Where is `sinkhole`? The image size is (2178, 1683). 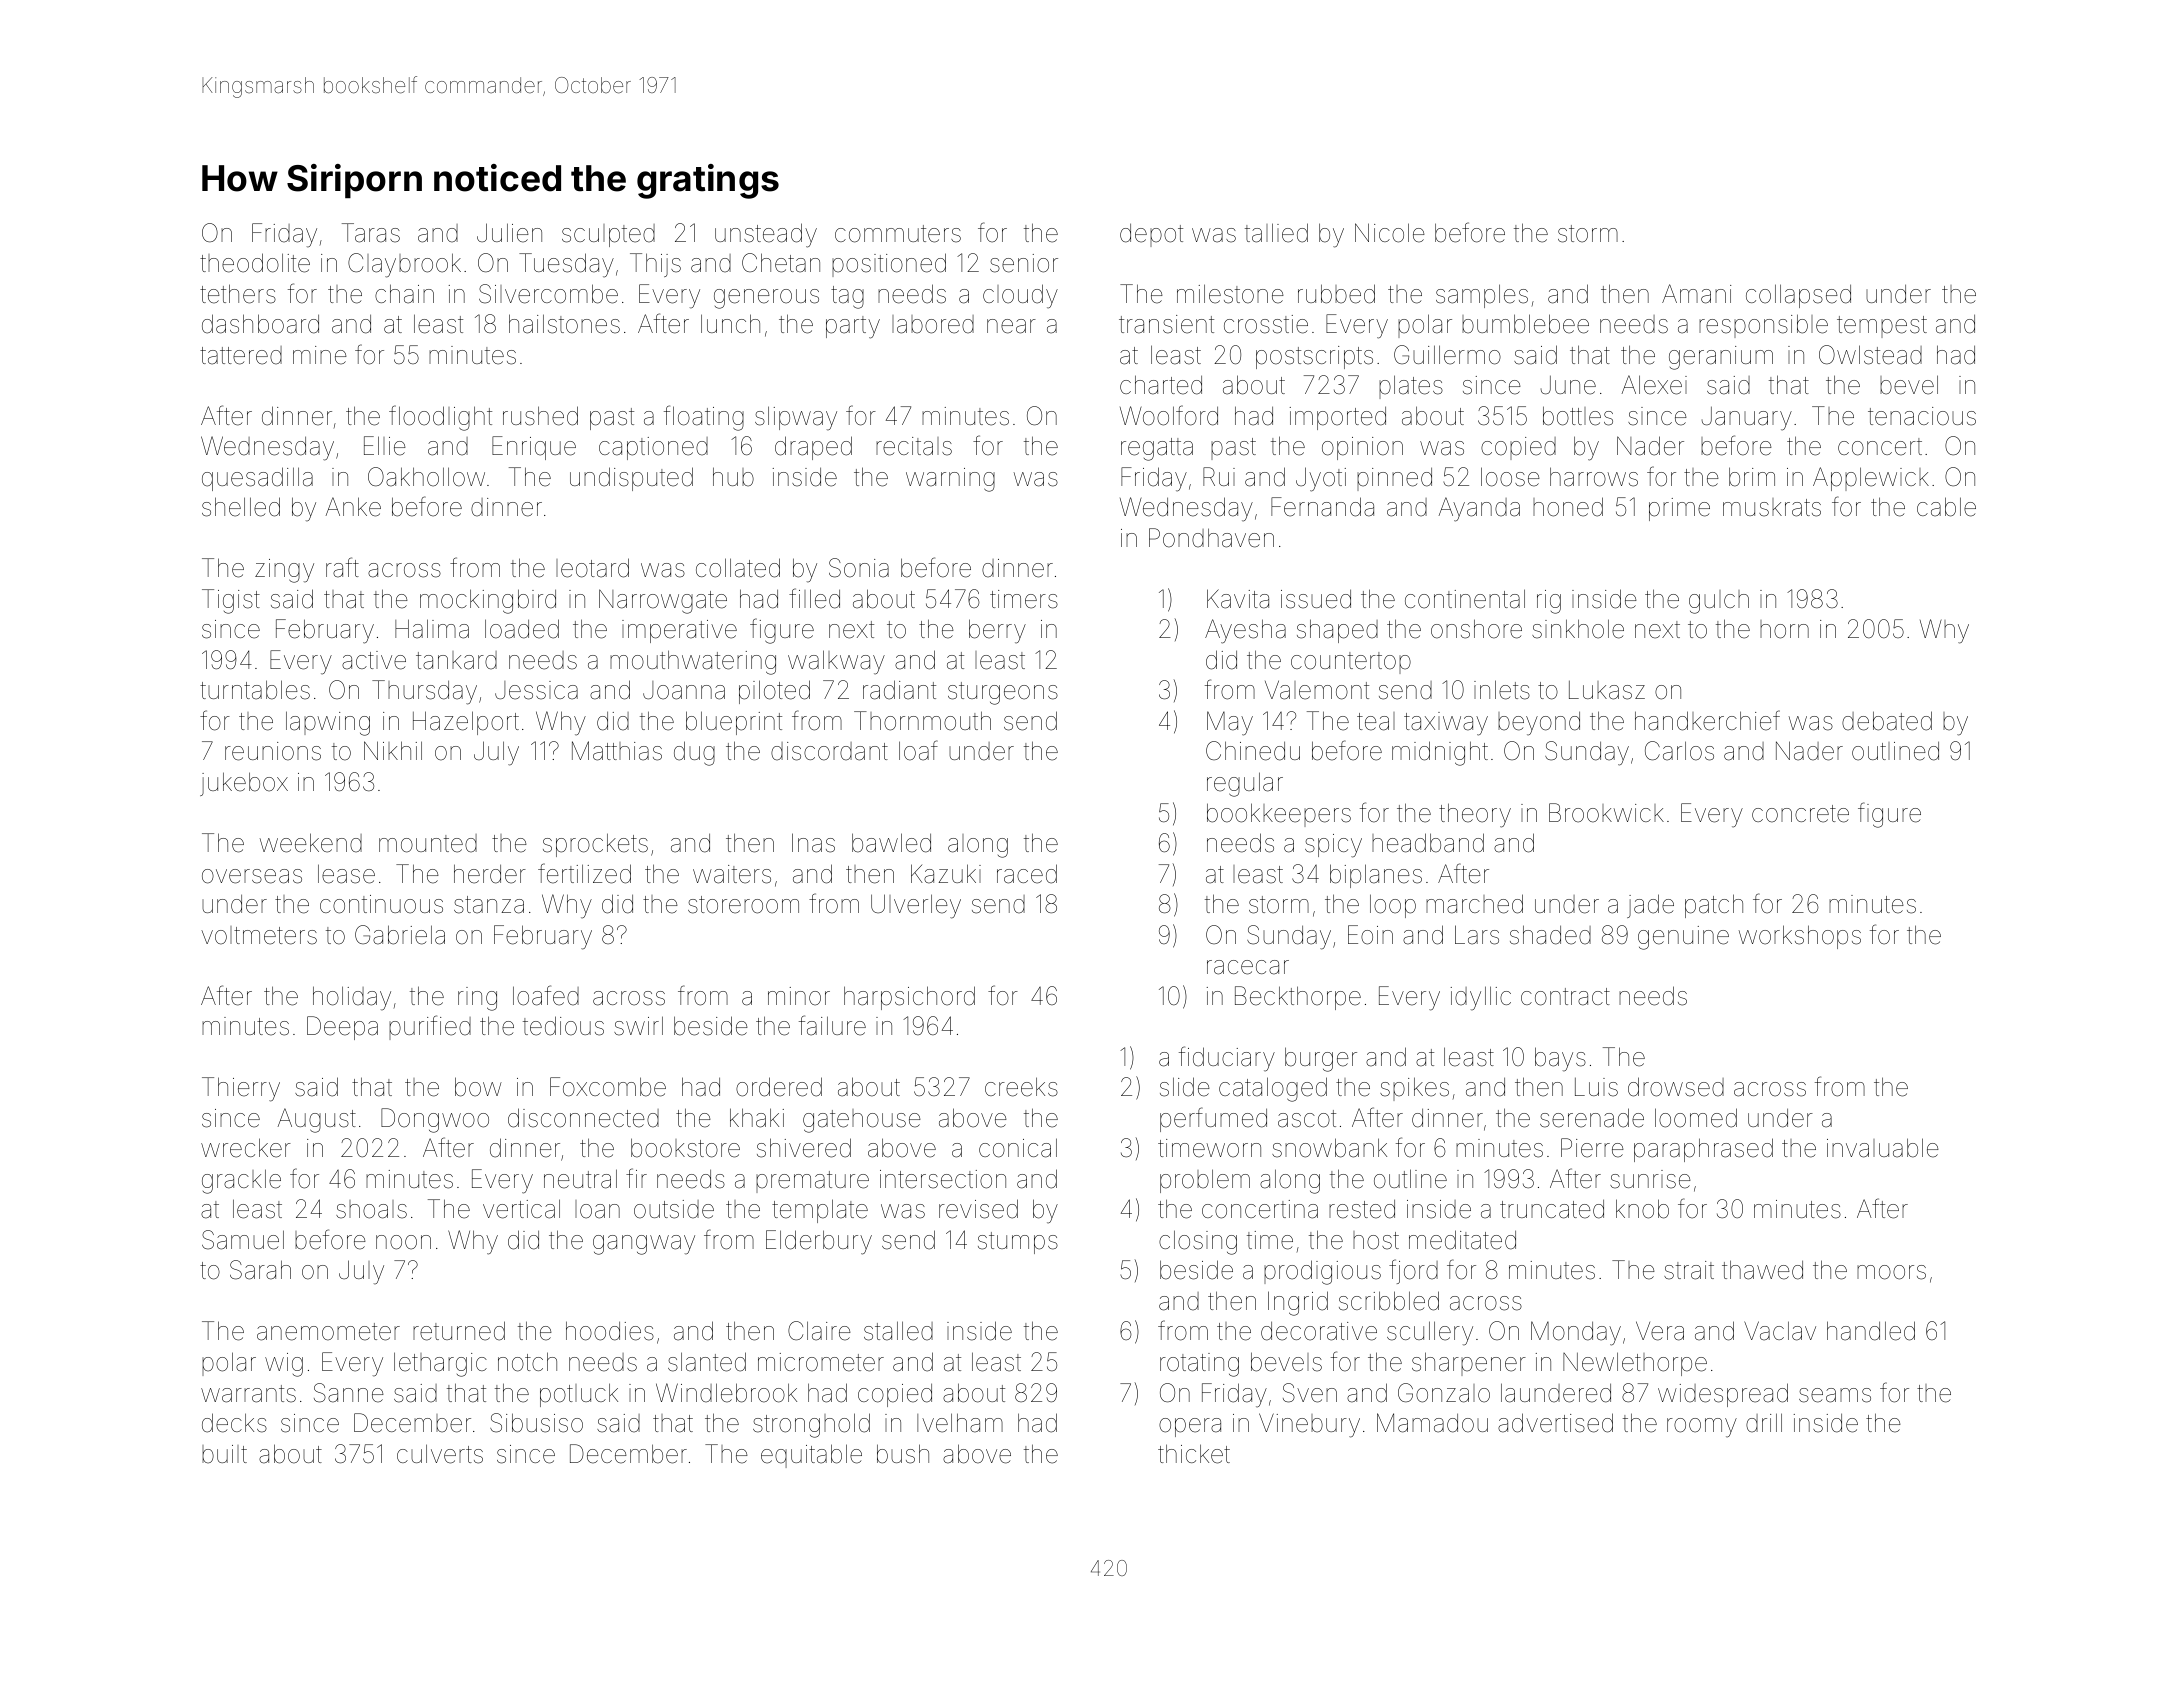 sinkhole is located at coordinates (1578, 629).
